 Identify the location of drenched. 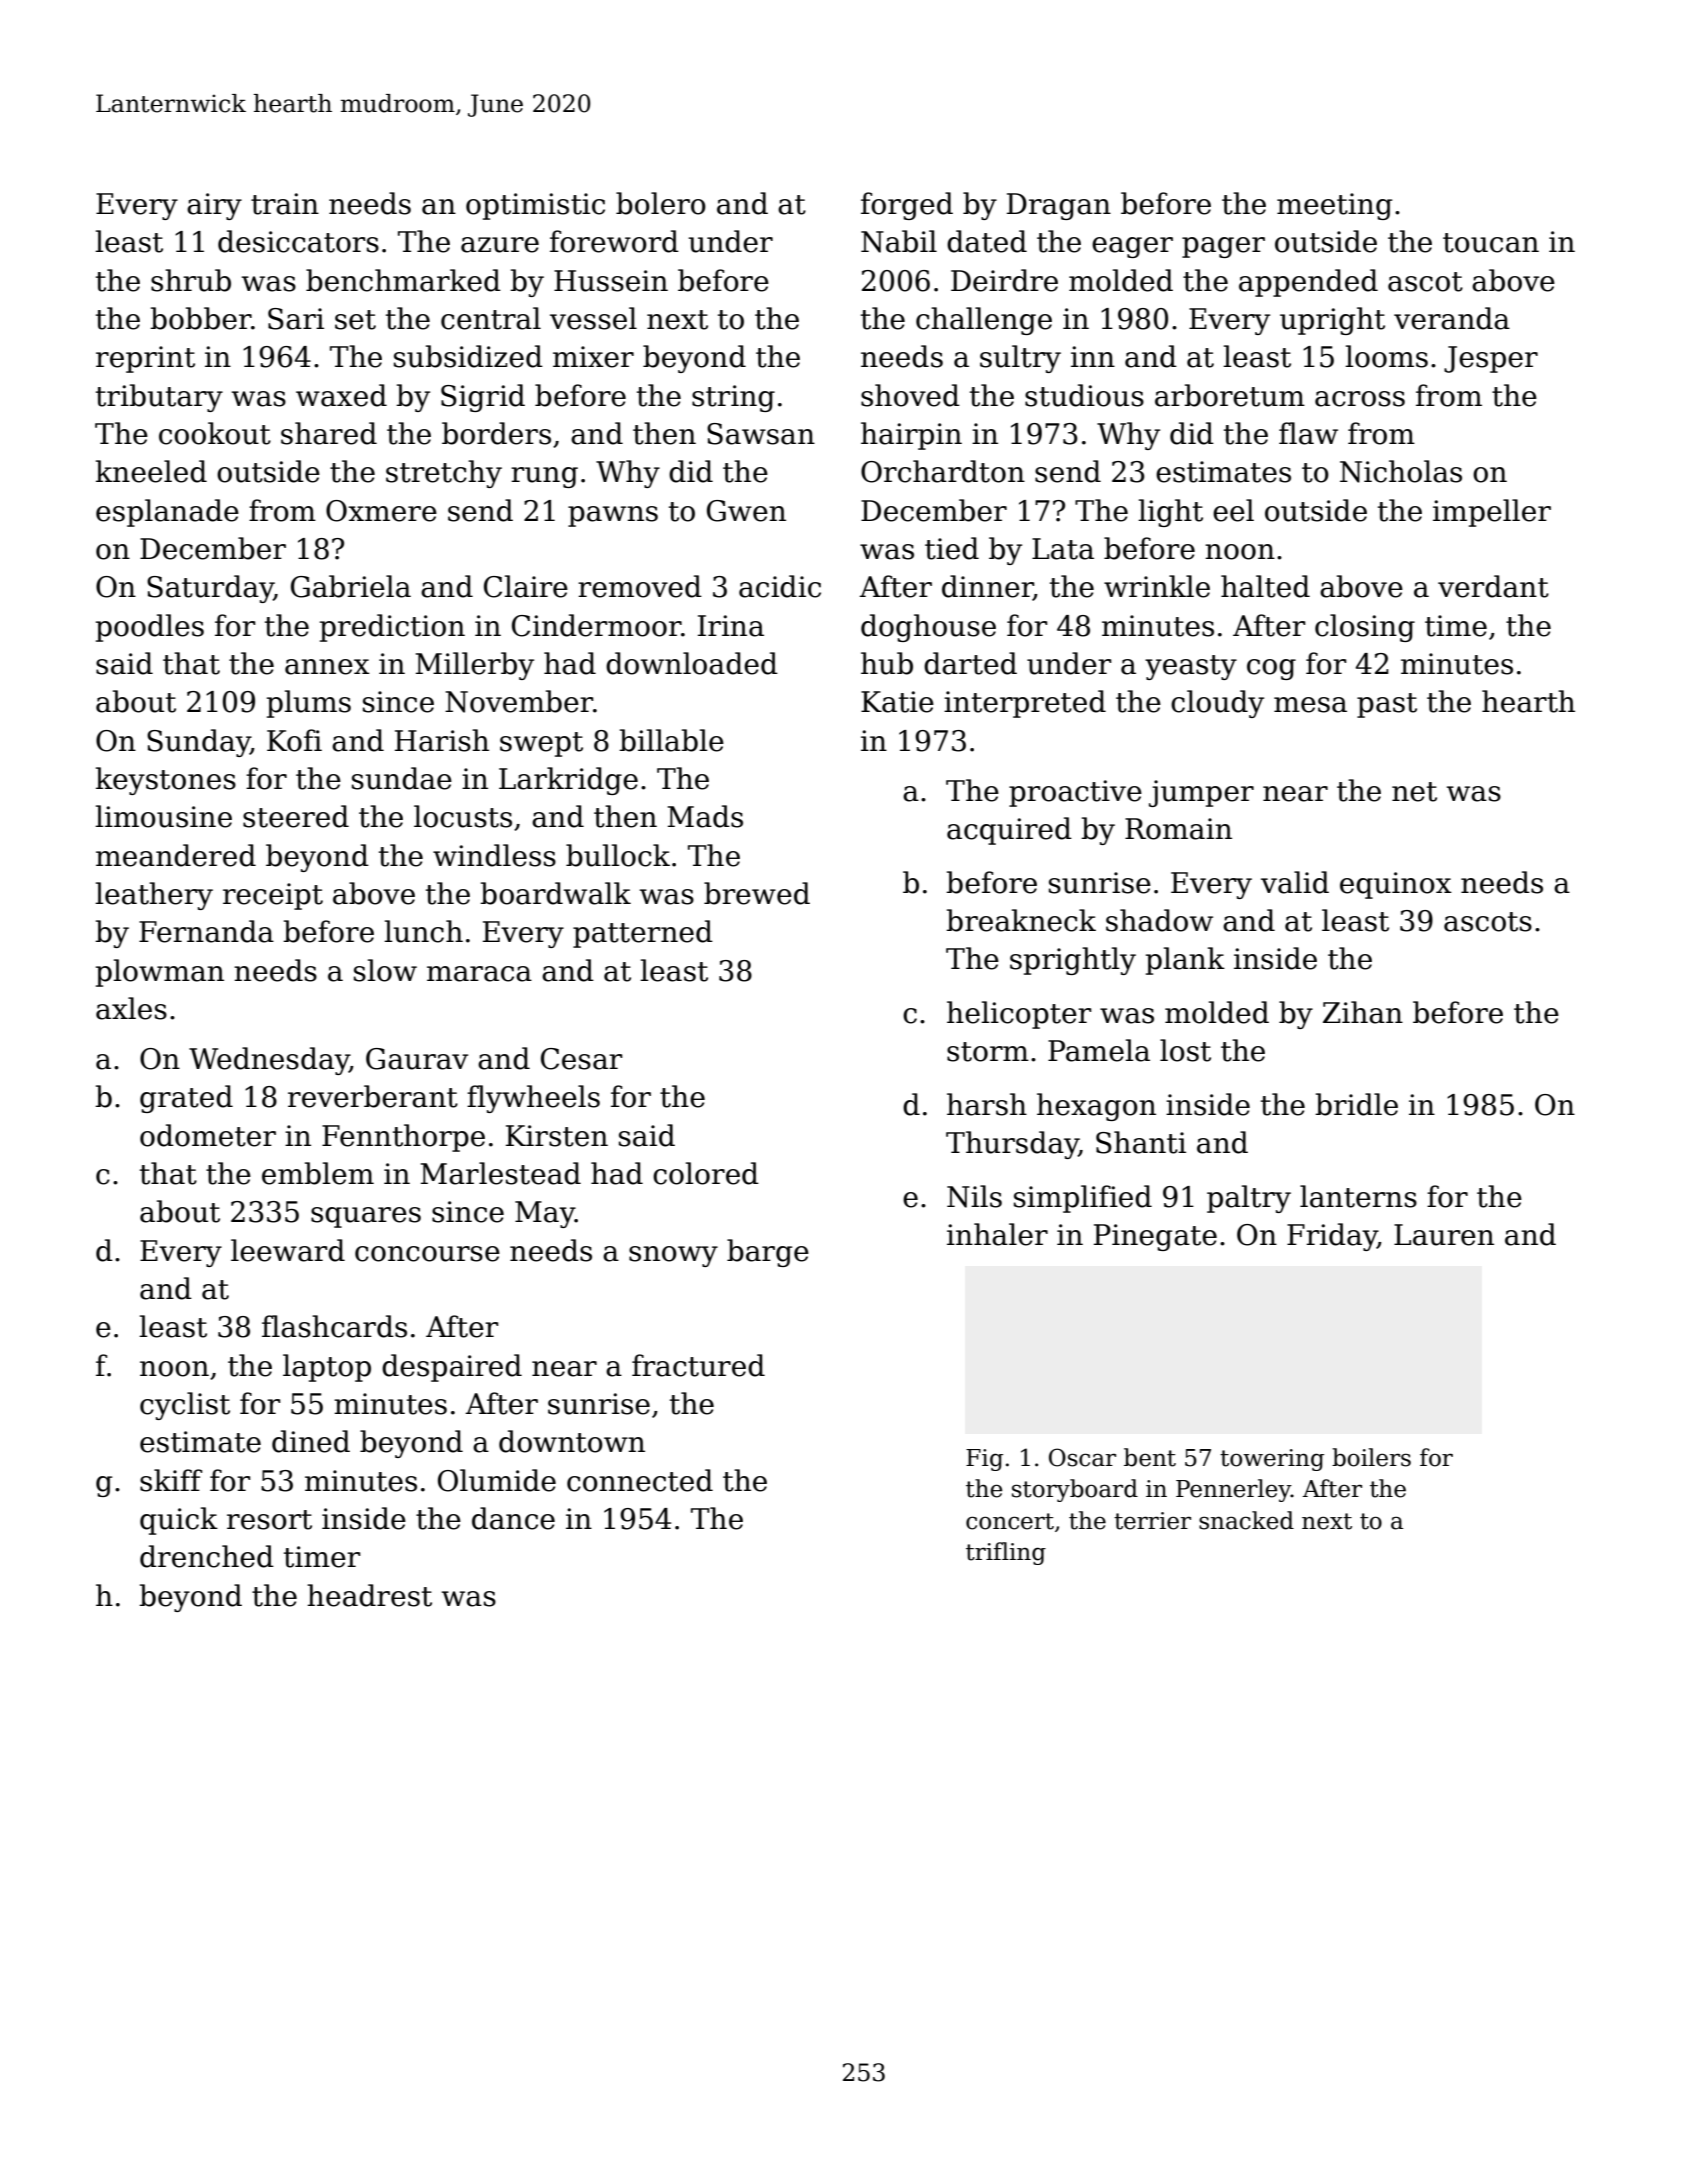
(207, 1556).
